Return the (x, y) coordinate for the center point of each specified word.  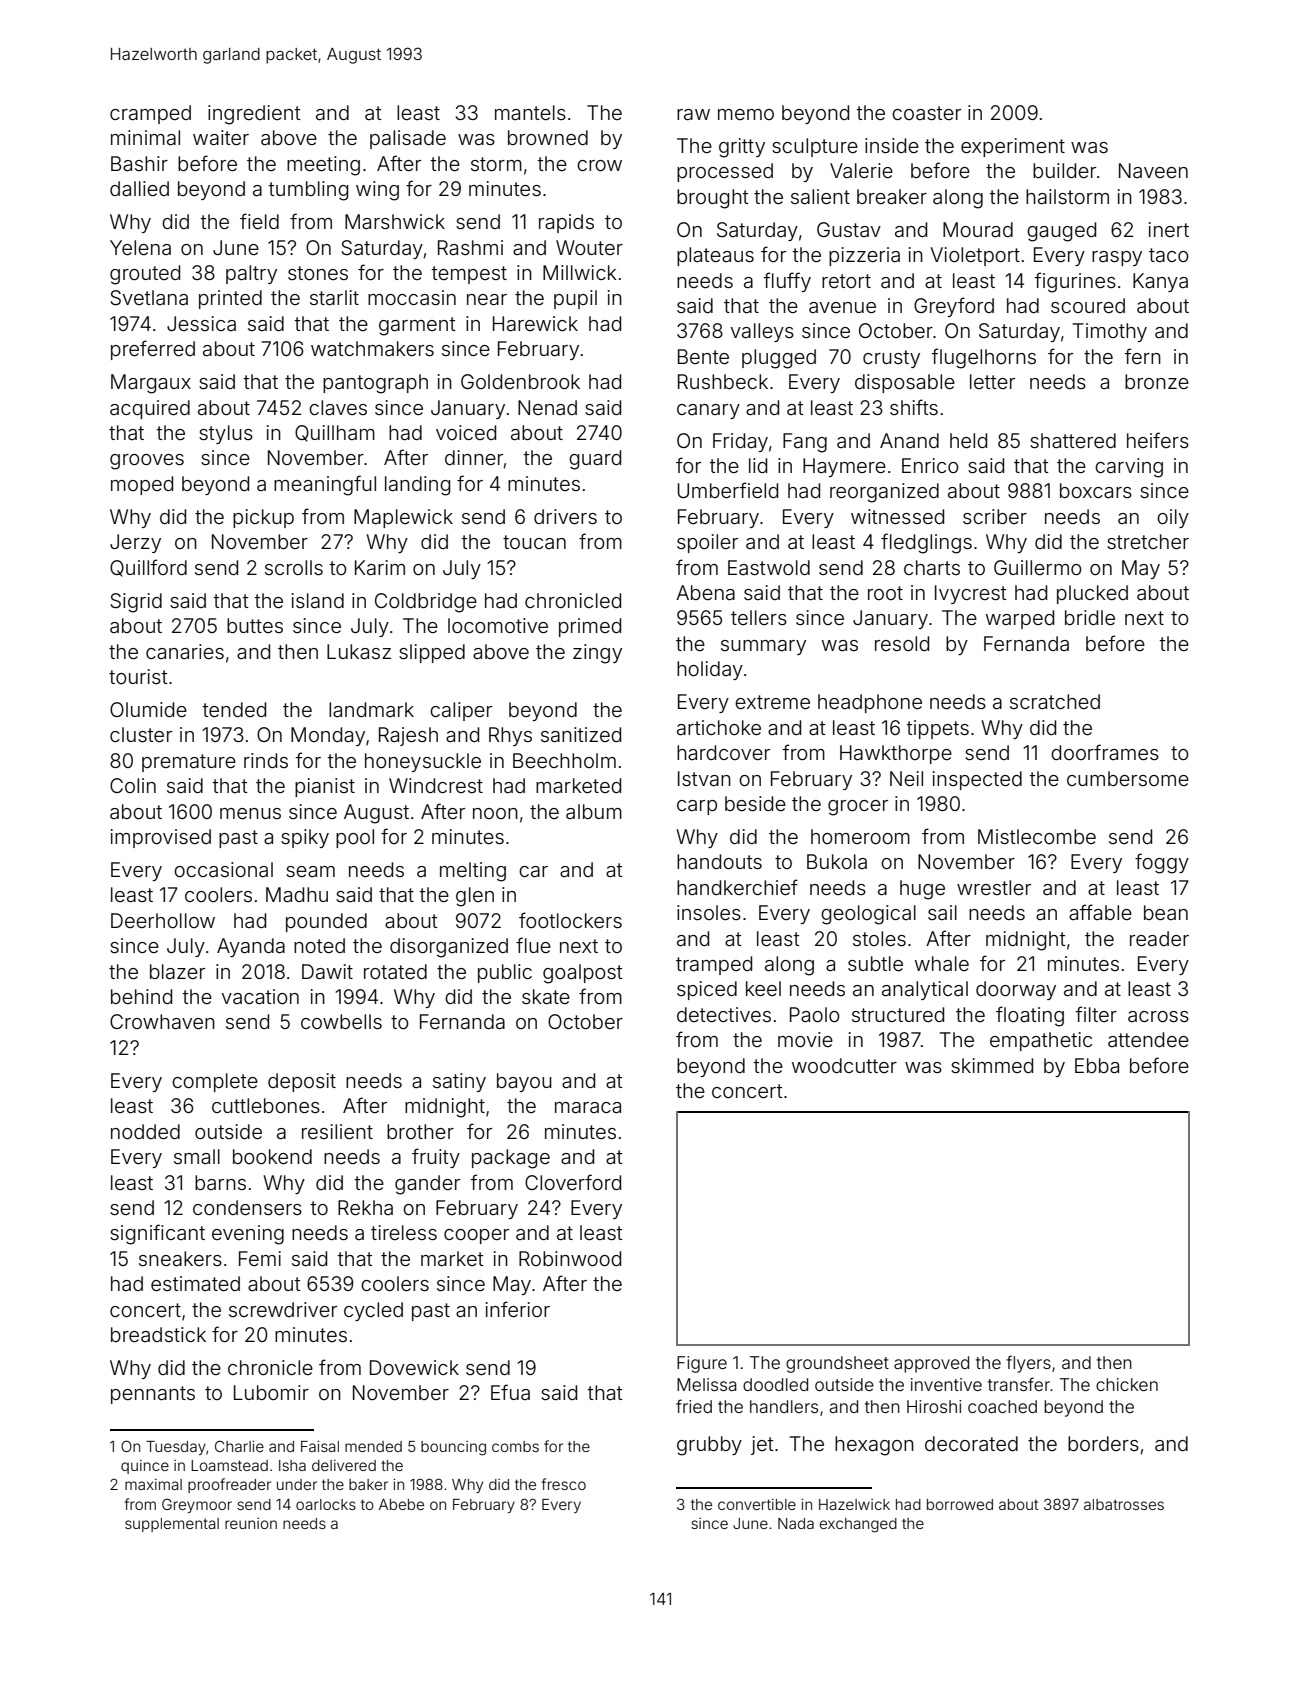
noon (495, 813)
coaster (926, 113)
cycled (373, 1311)
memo (746, 114)
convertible (757, 1504)
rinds (266, 760)
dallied (139, 188)
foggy (1162, 863)
